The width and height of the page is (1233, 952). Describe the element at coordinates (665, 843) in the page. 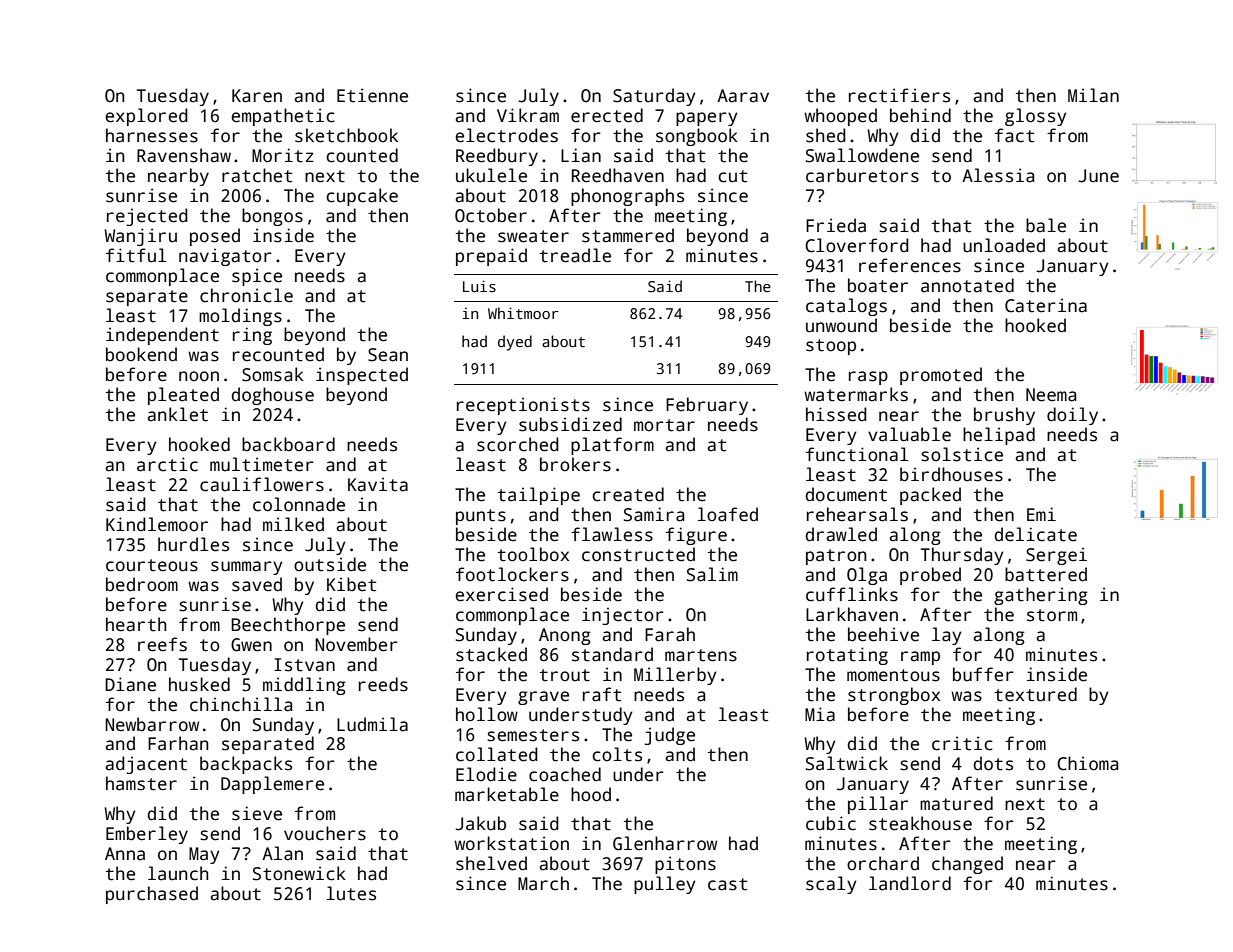

I see `Glenharrow` at that location.
